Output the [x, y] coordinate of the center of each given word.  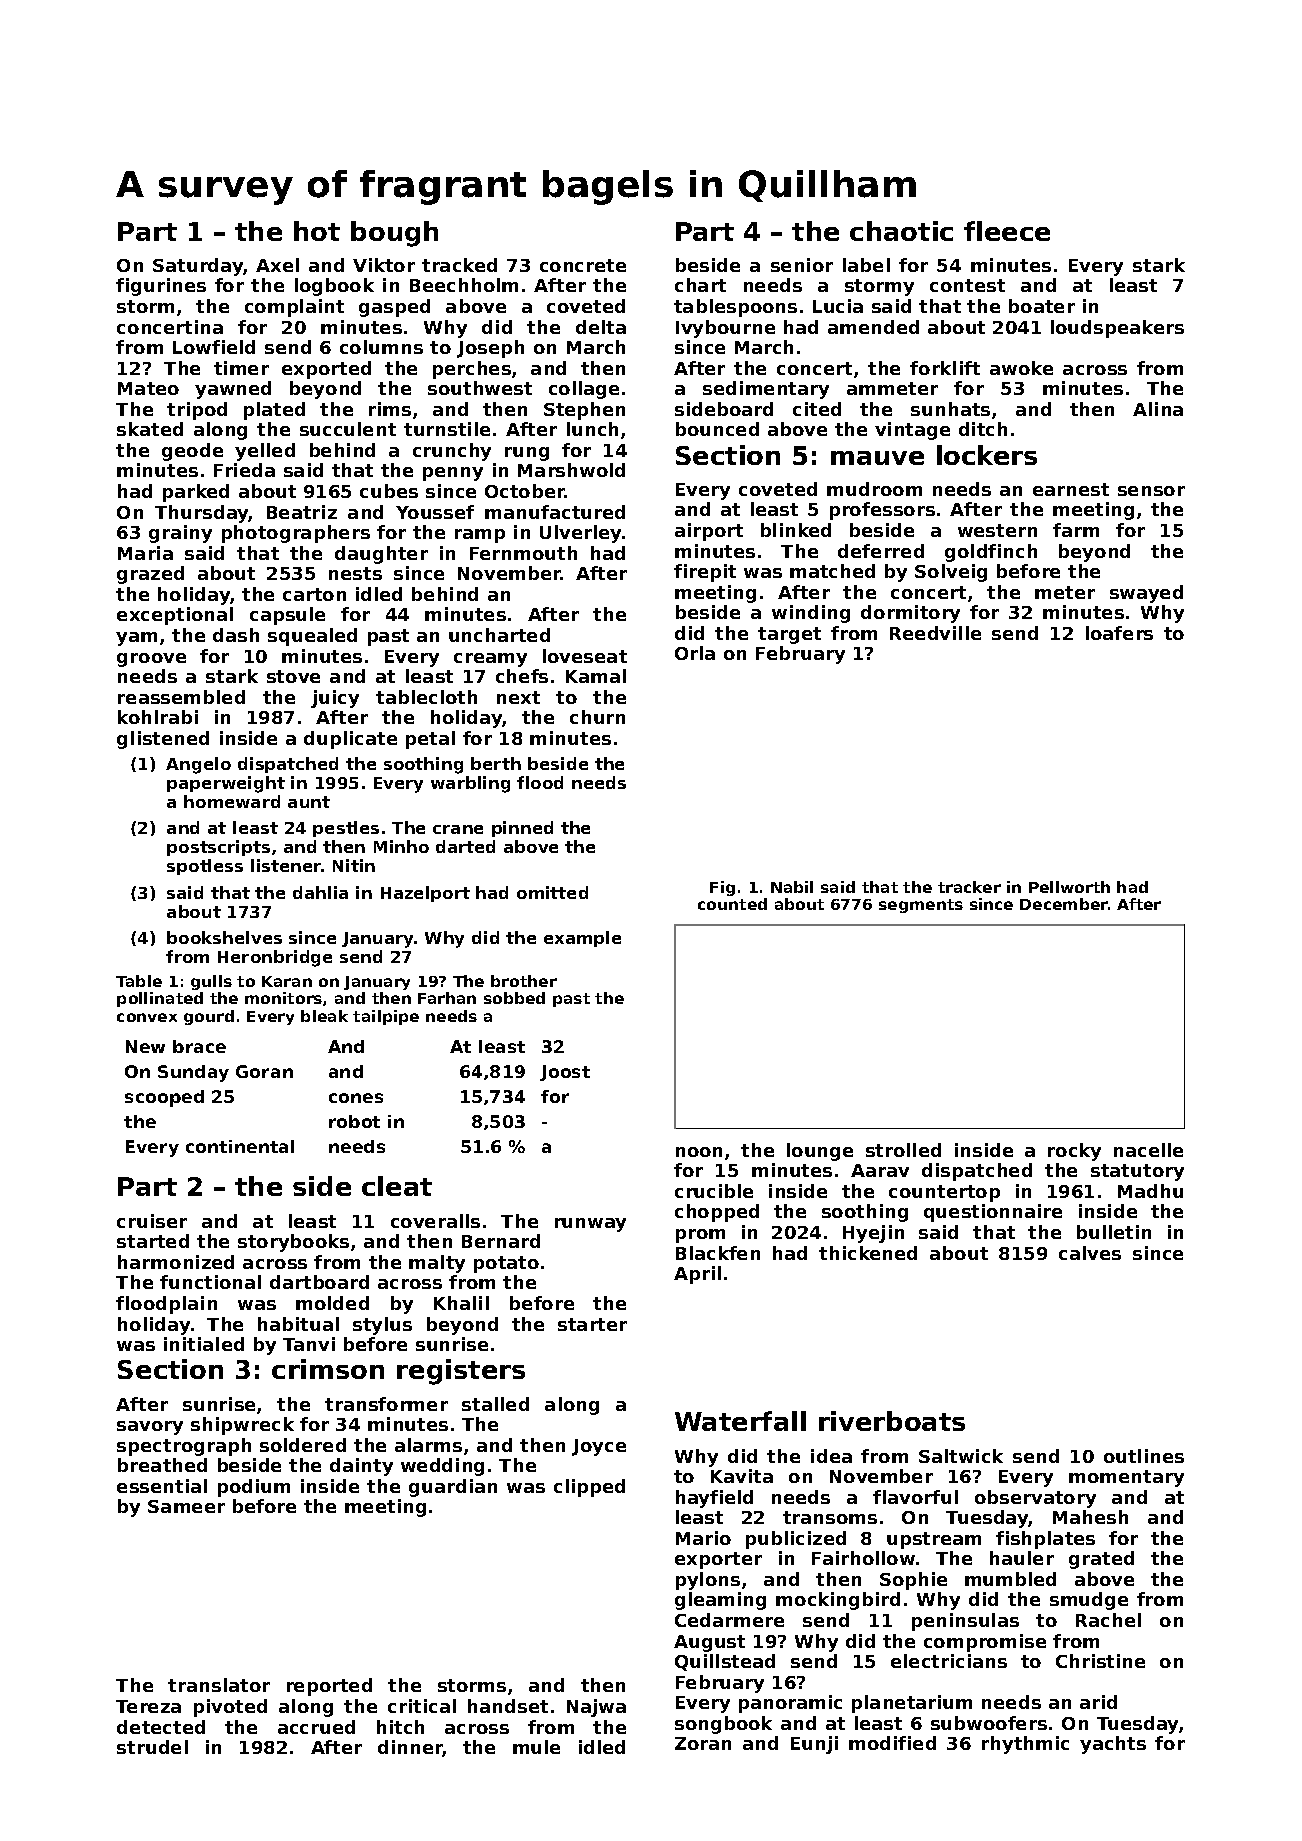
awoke [1021, 368]
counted [732, 904]
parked [196, 493]
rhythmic [1025, 1745]
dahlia [320, 892]
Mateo [148, 388]
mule [536, 1747]
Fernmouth [523, 553]
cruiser [152, 1221]
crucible [714, 1191]
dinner [410, 1748]
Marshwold [571, 470]
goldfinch [991, 553]
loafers [1119, 633]
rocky [1074, 1152]
